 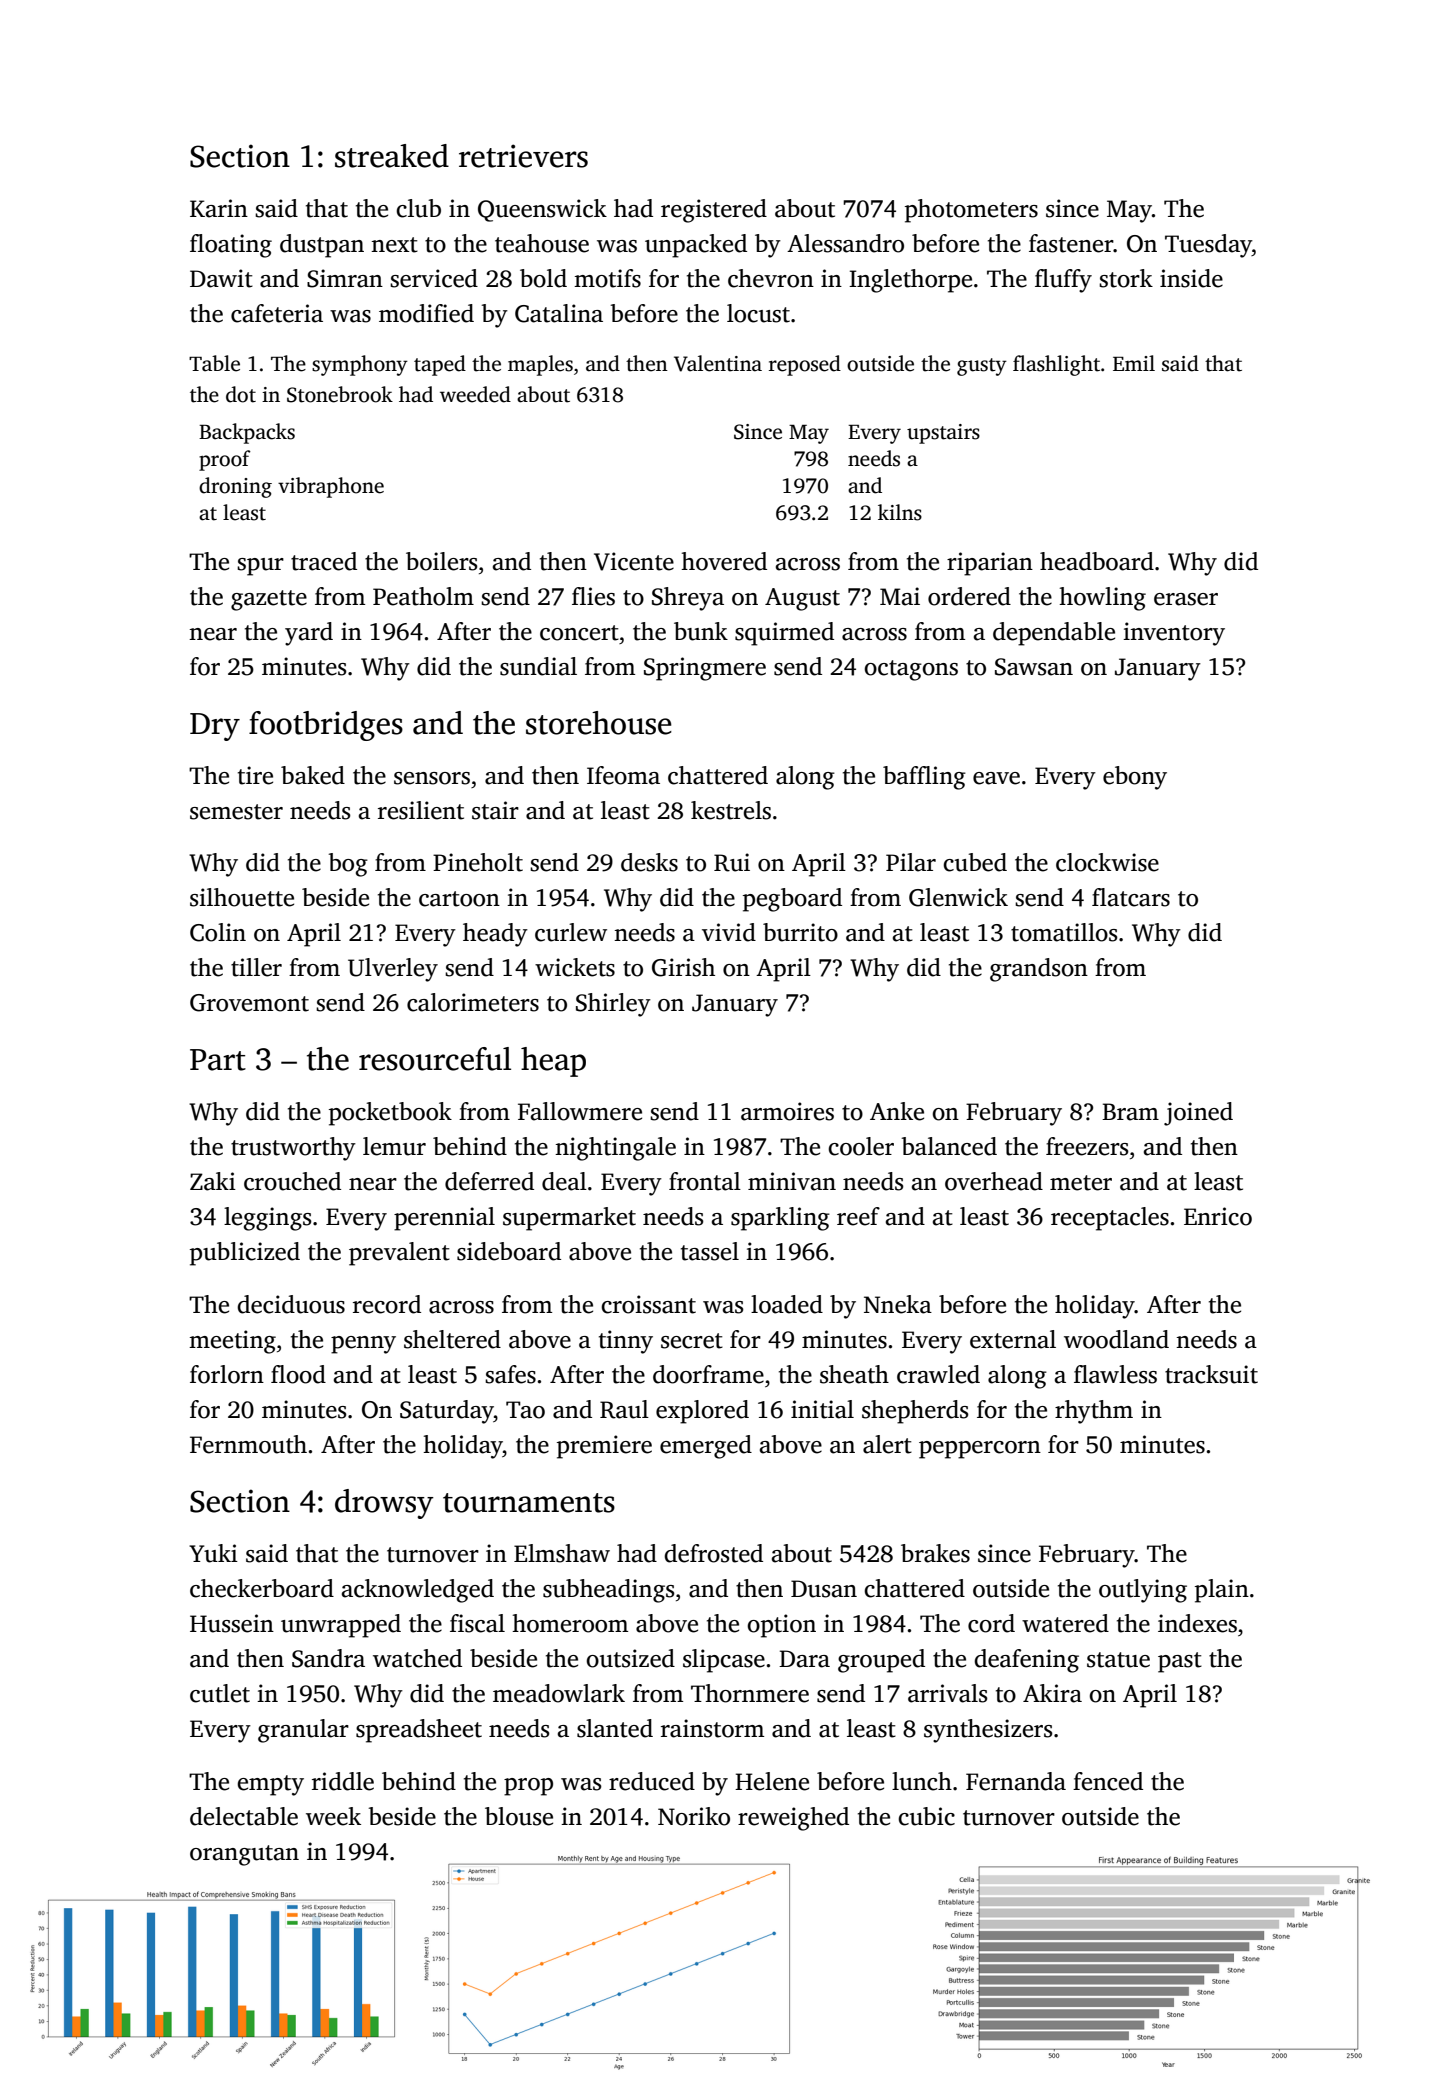 What do you see at coordinates (996, 778) in the image?
I see `eave` at bounding box center [996, 778].
